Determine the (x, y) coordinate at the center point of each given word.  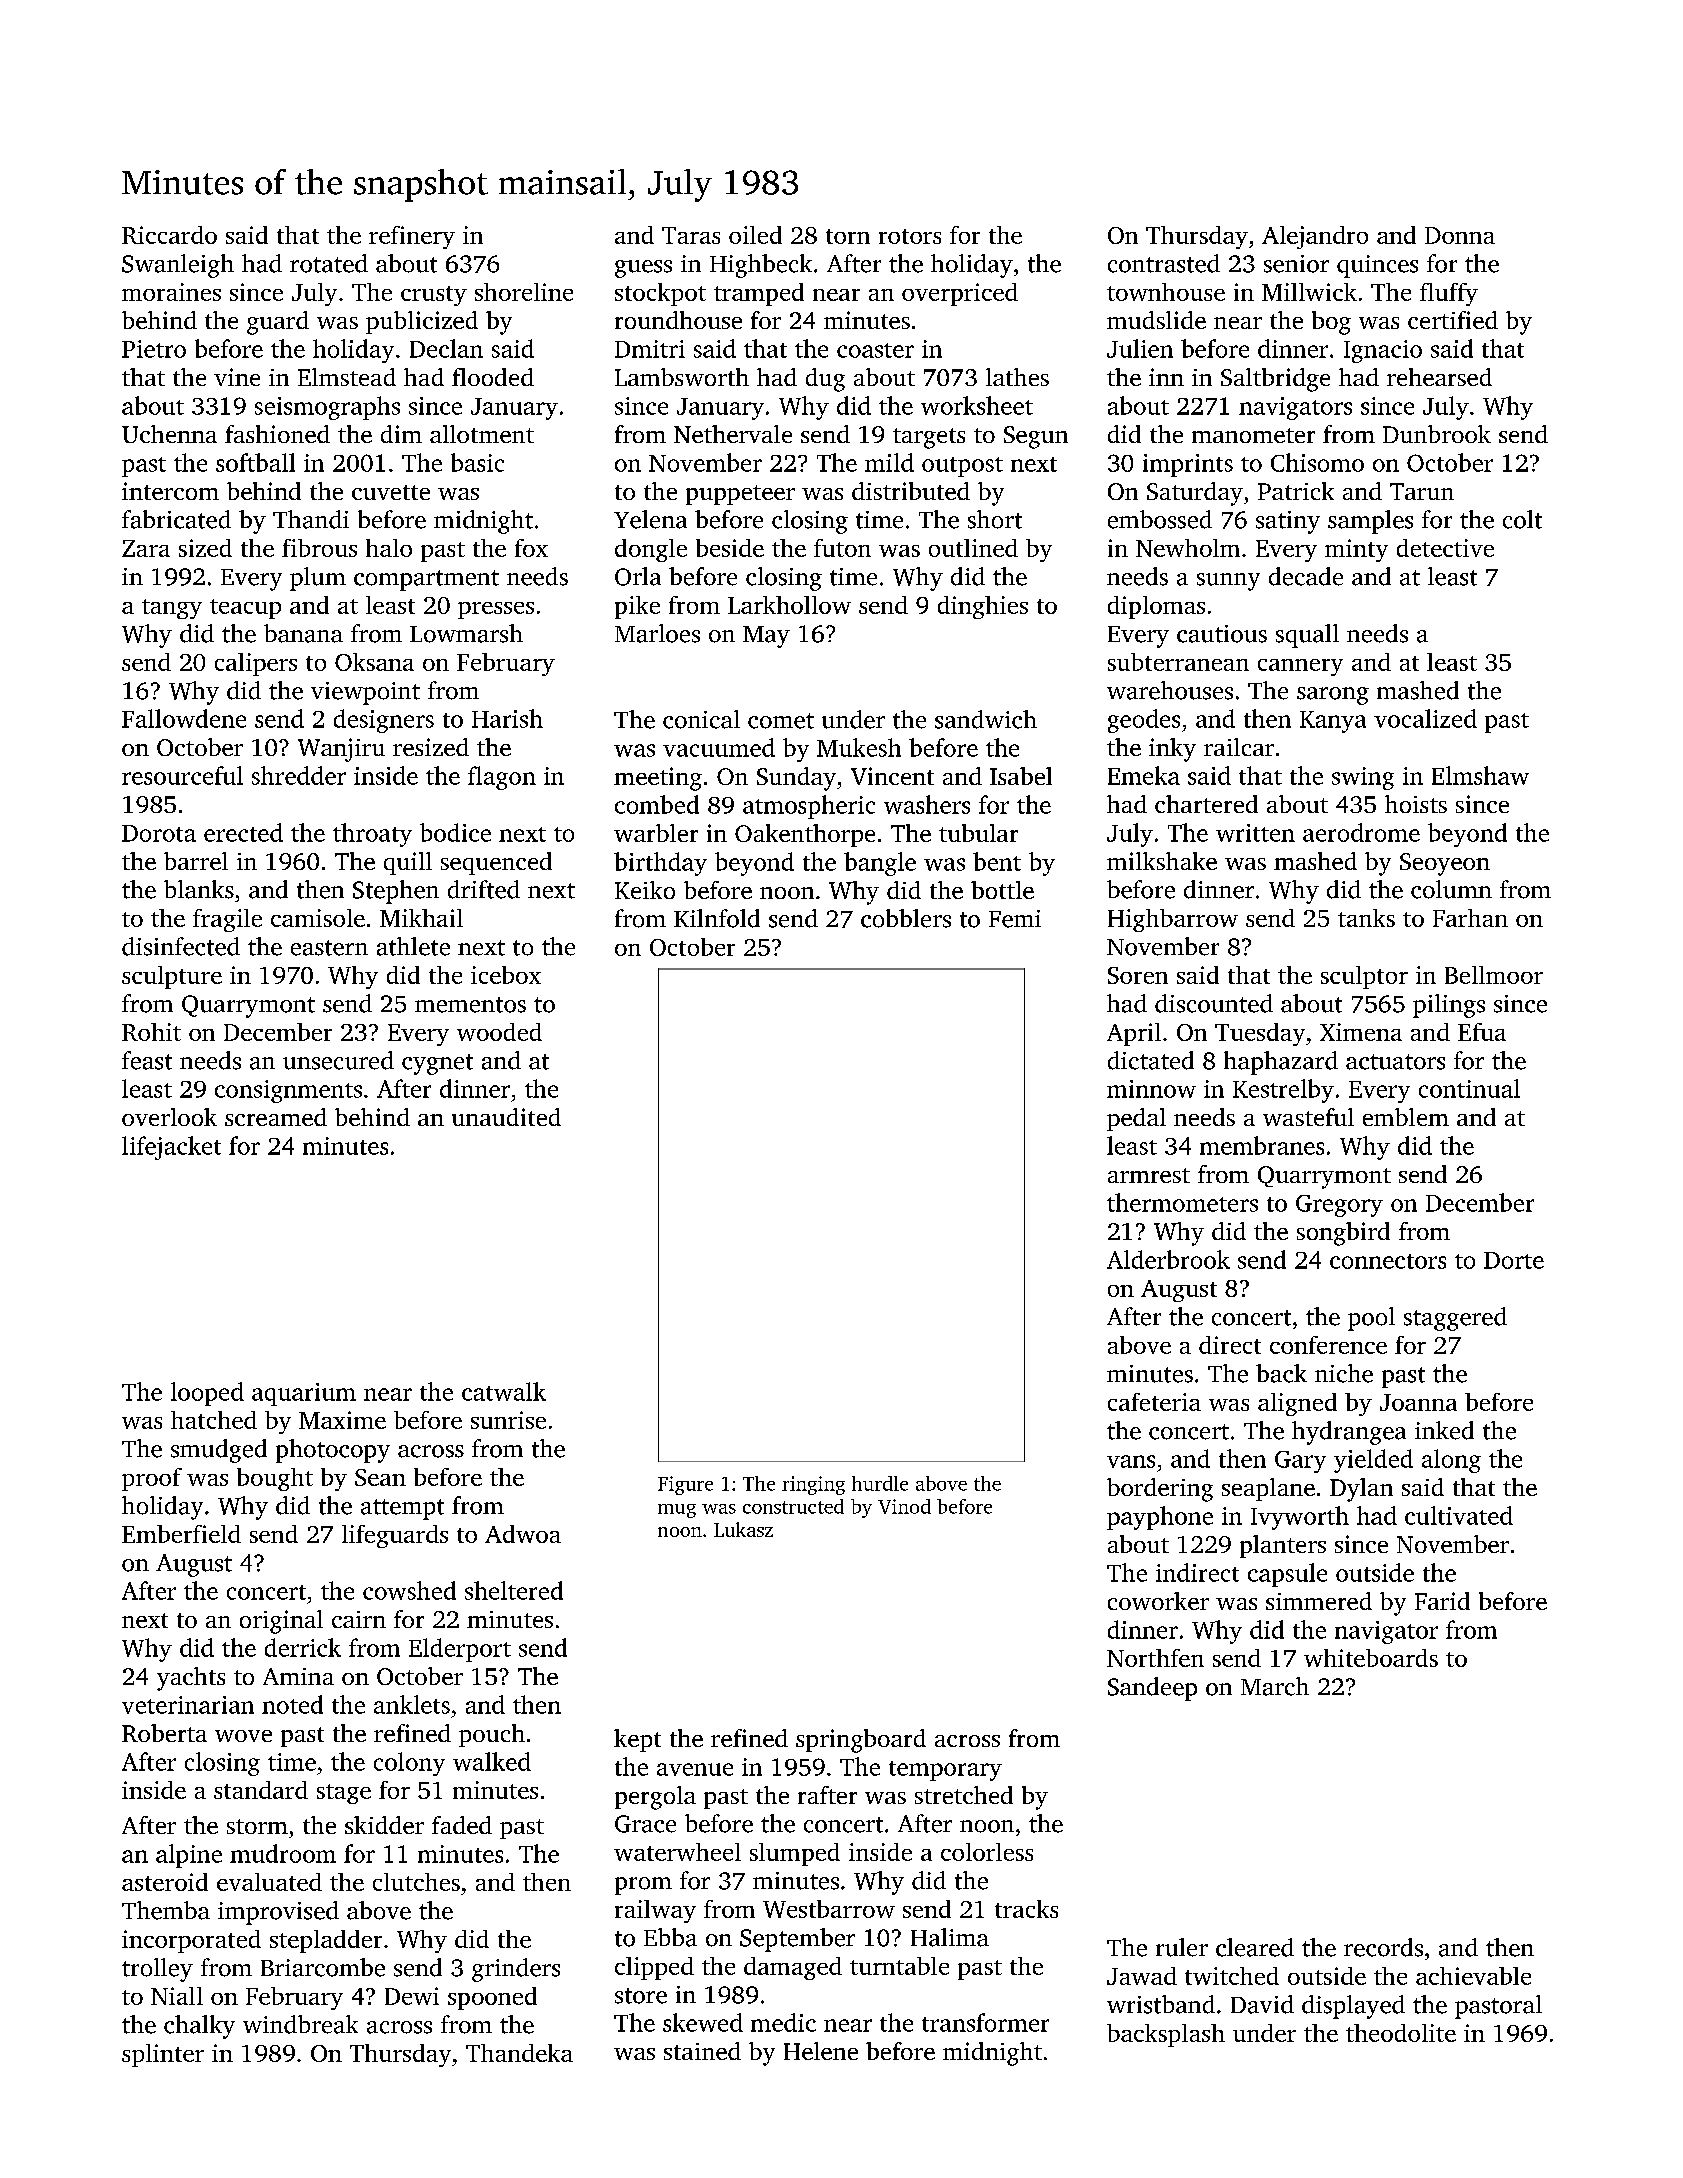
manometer (1253, 435)
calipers (256, 664)
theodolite (1401, 2033)
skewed (703, 2022)
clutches (416, 1882)
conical (701, 719)
